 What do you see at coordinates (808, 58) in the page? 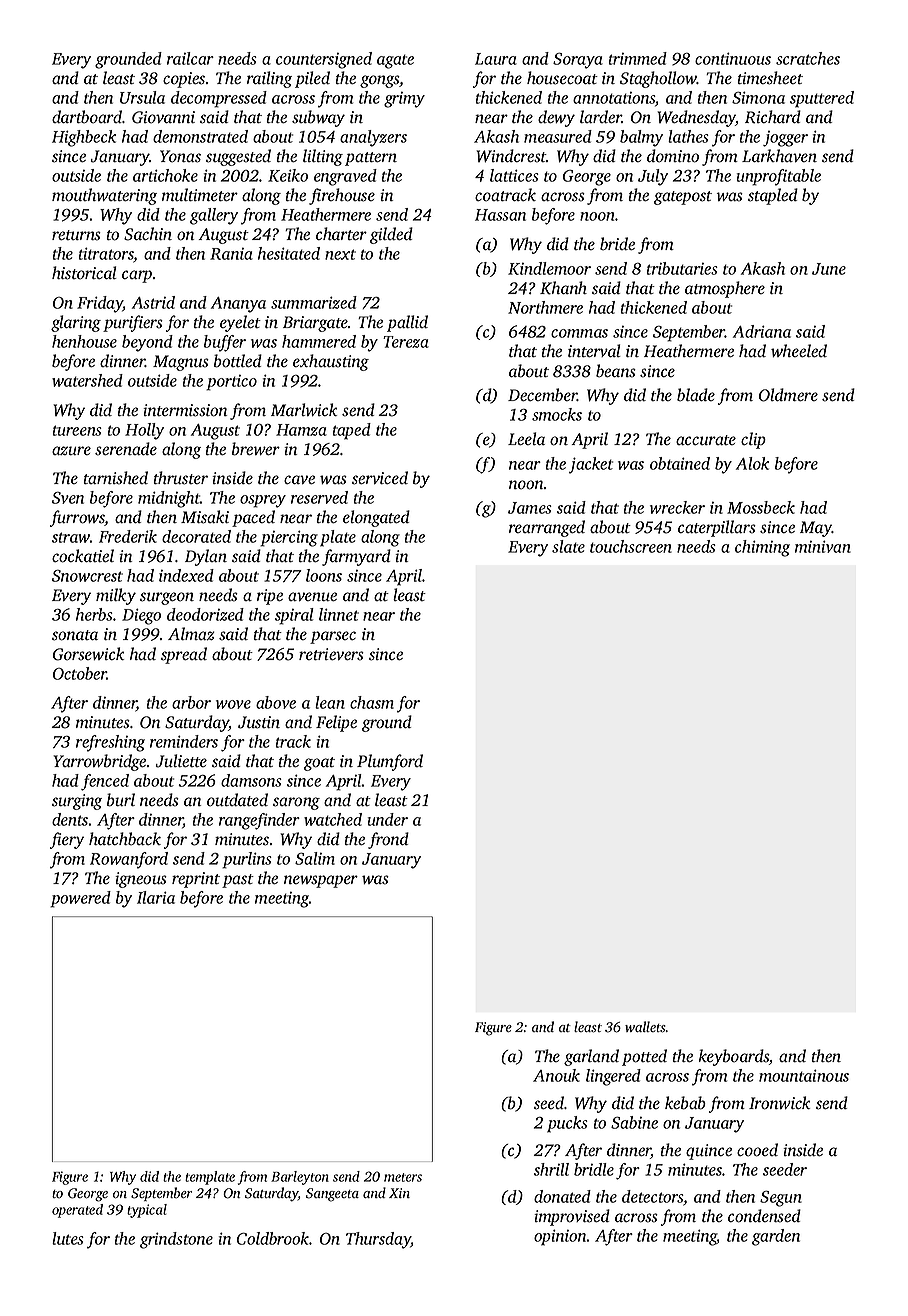
I see `scratches` at bounding box center [808, 58].
